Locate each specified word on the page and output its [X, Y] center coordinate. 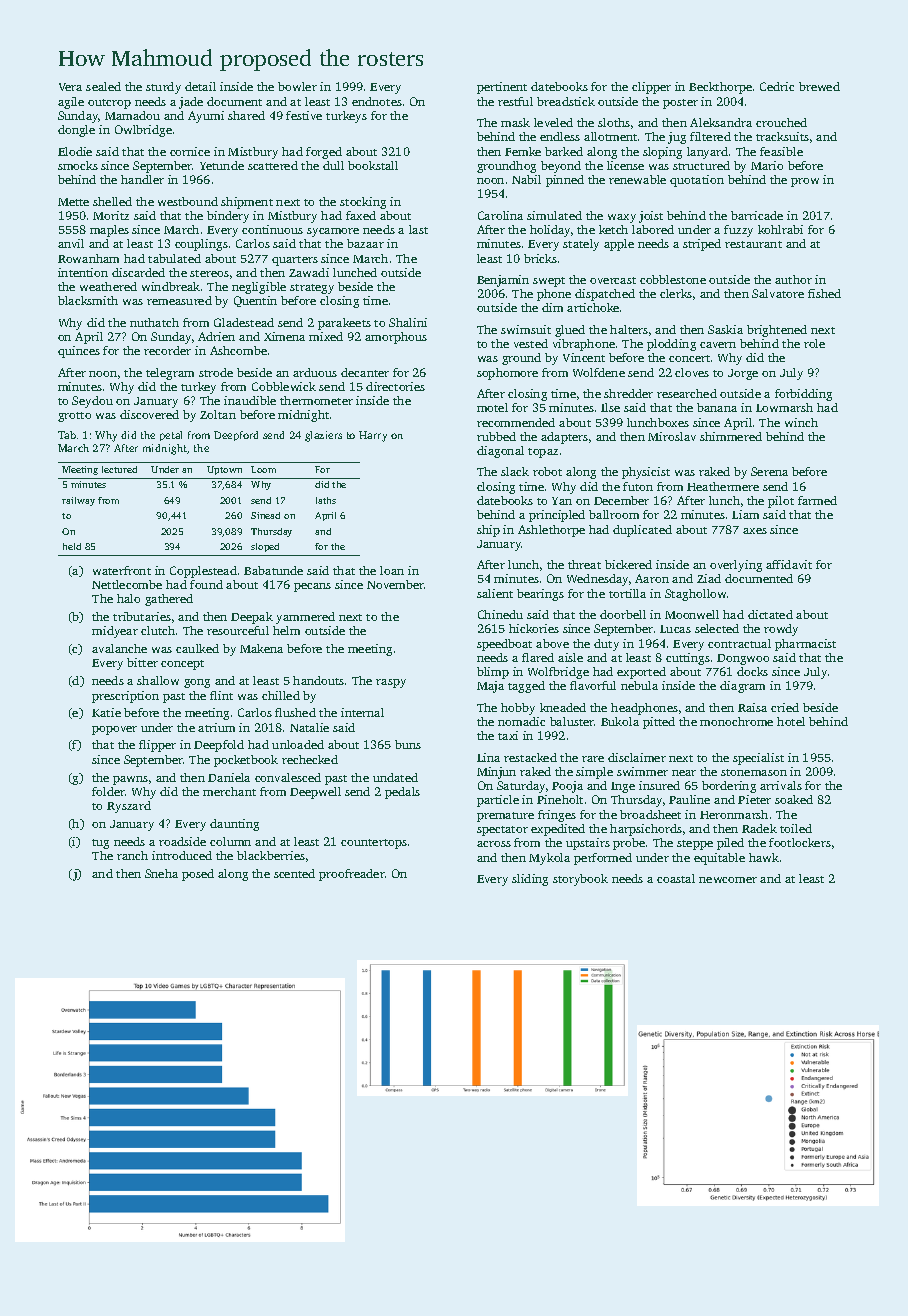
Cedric [777, 86]
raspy [391, 683]
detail [200, 86]
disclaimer [637, 757]
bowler [297, 86]
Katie [106, 712]
